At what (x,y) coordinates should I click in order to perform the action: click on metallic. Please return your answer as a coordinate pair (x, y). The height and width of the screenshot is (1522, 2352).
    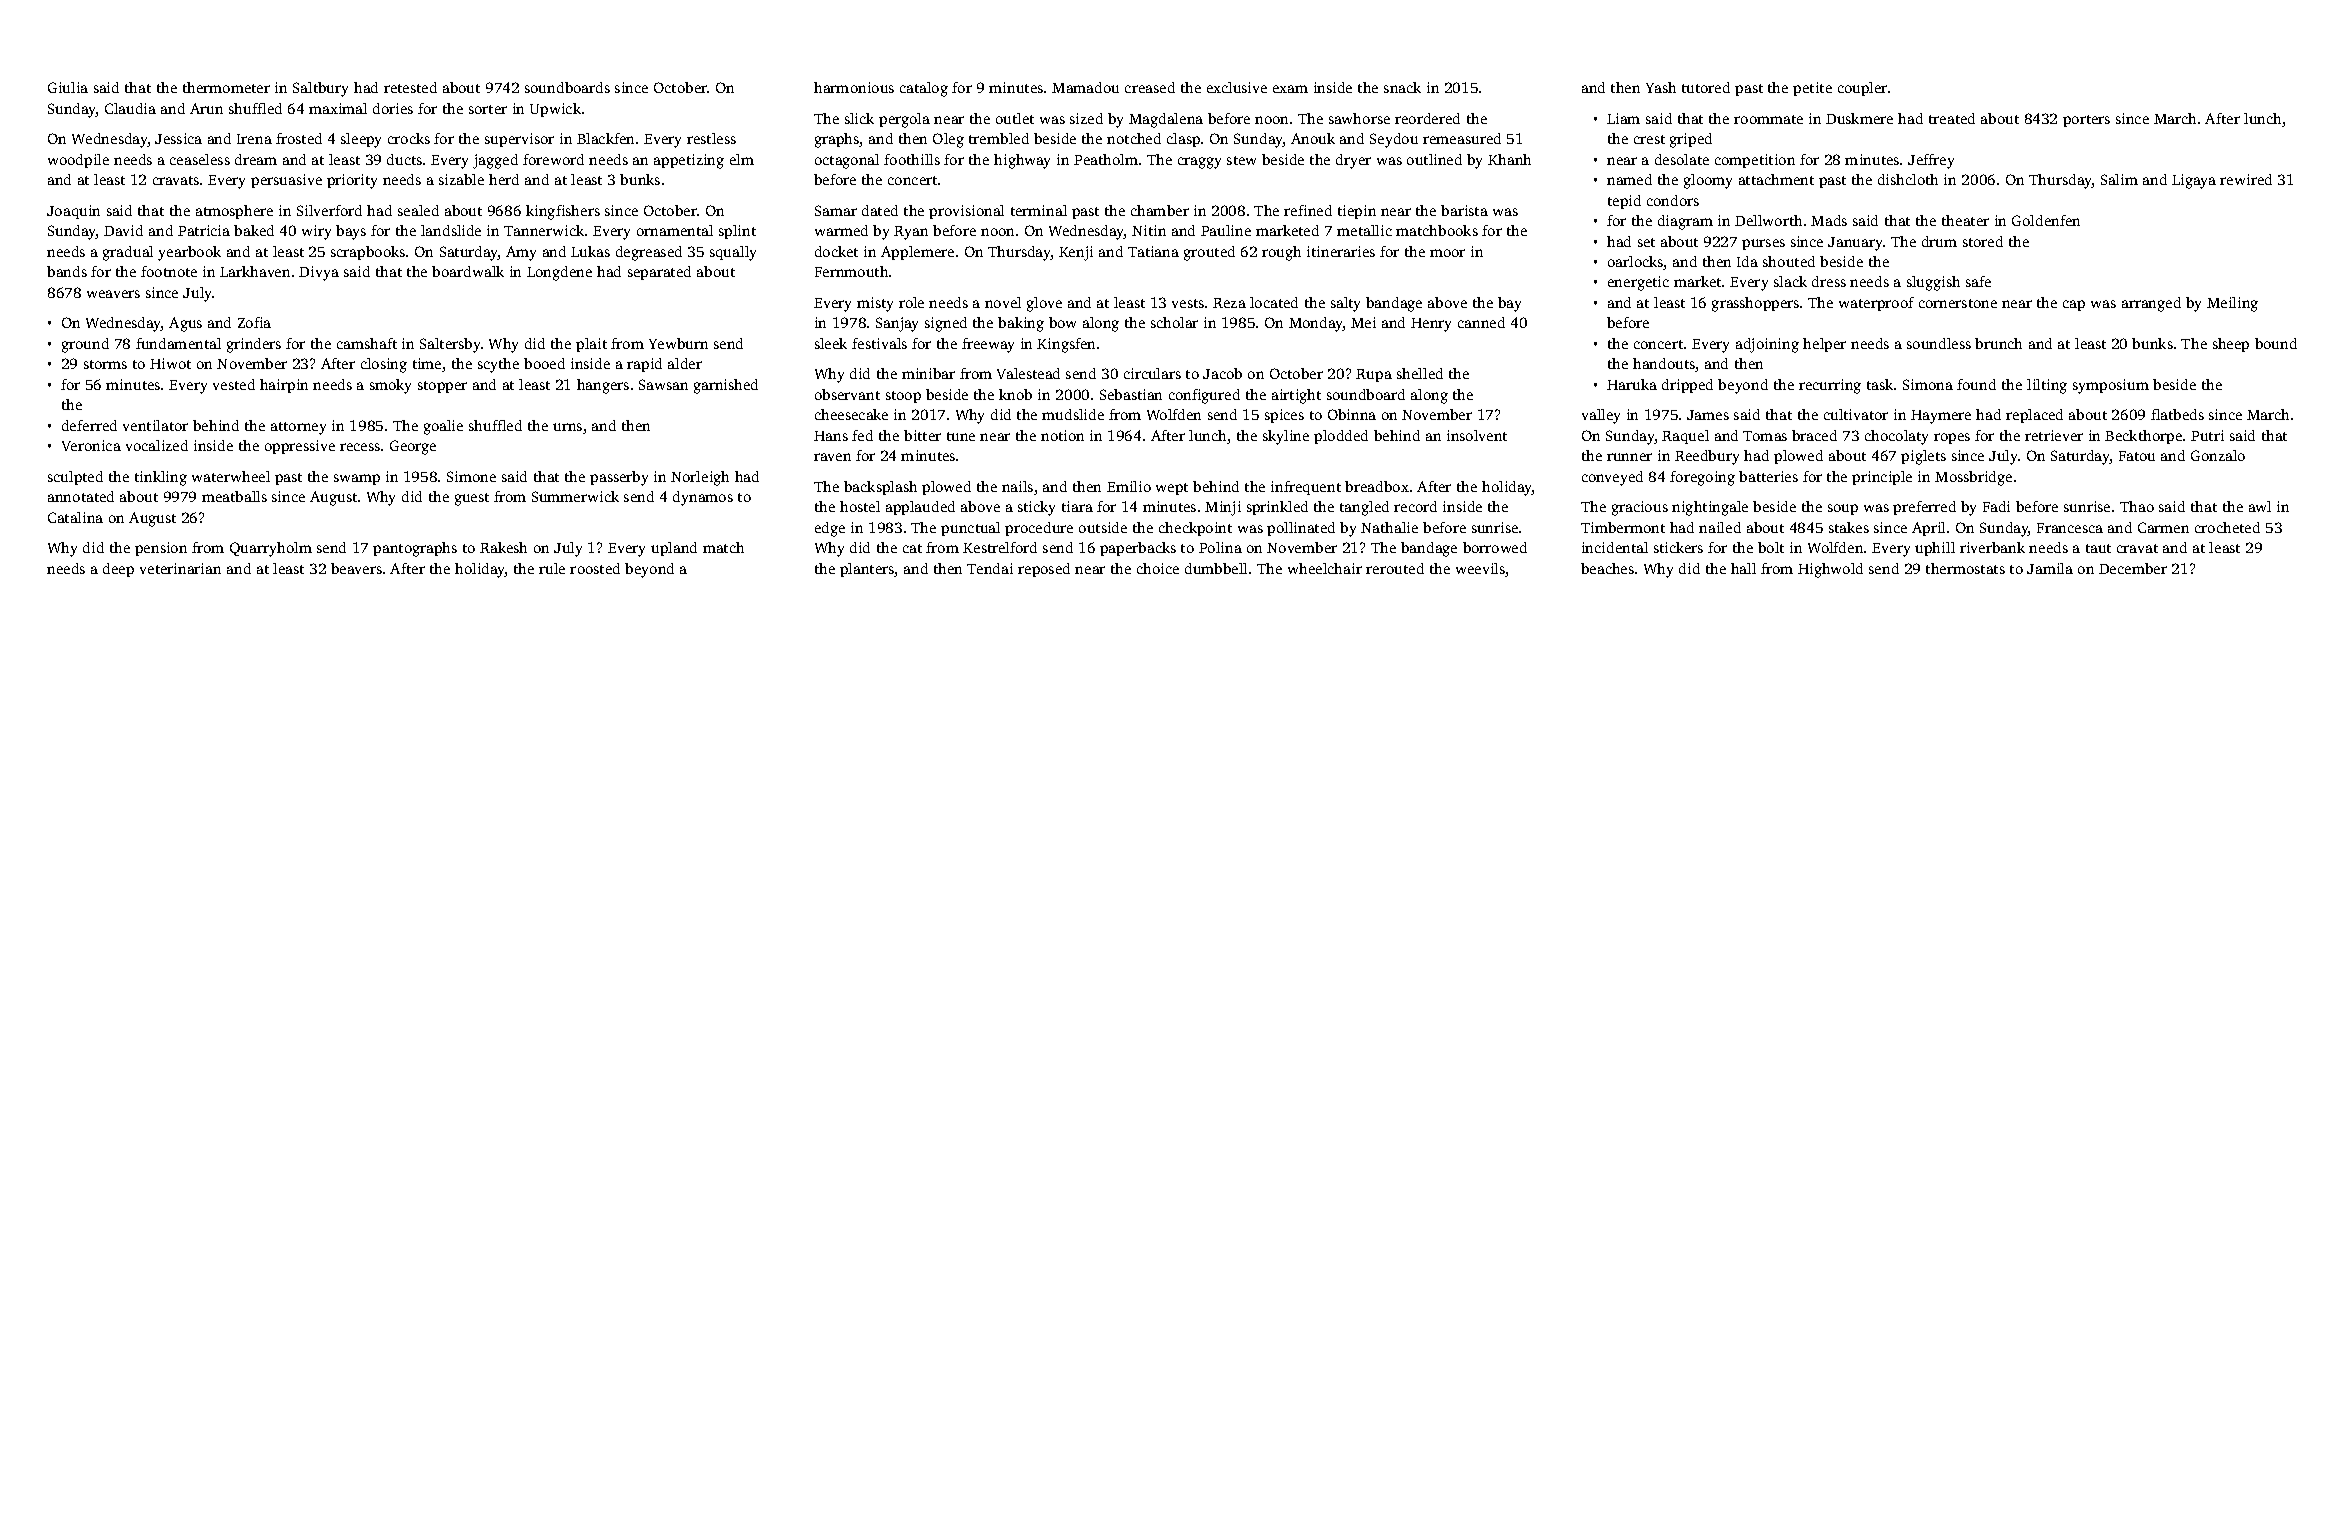
    Looking at the image, I should click on (1364, 230).
